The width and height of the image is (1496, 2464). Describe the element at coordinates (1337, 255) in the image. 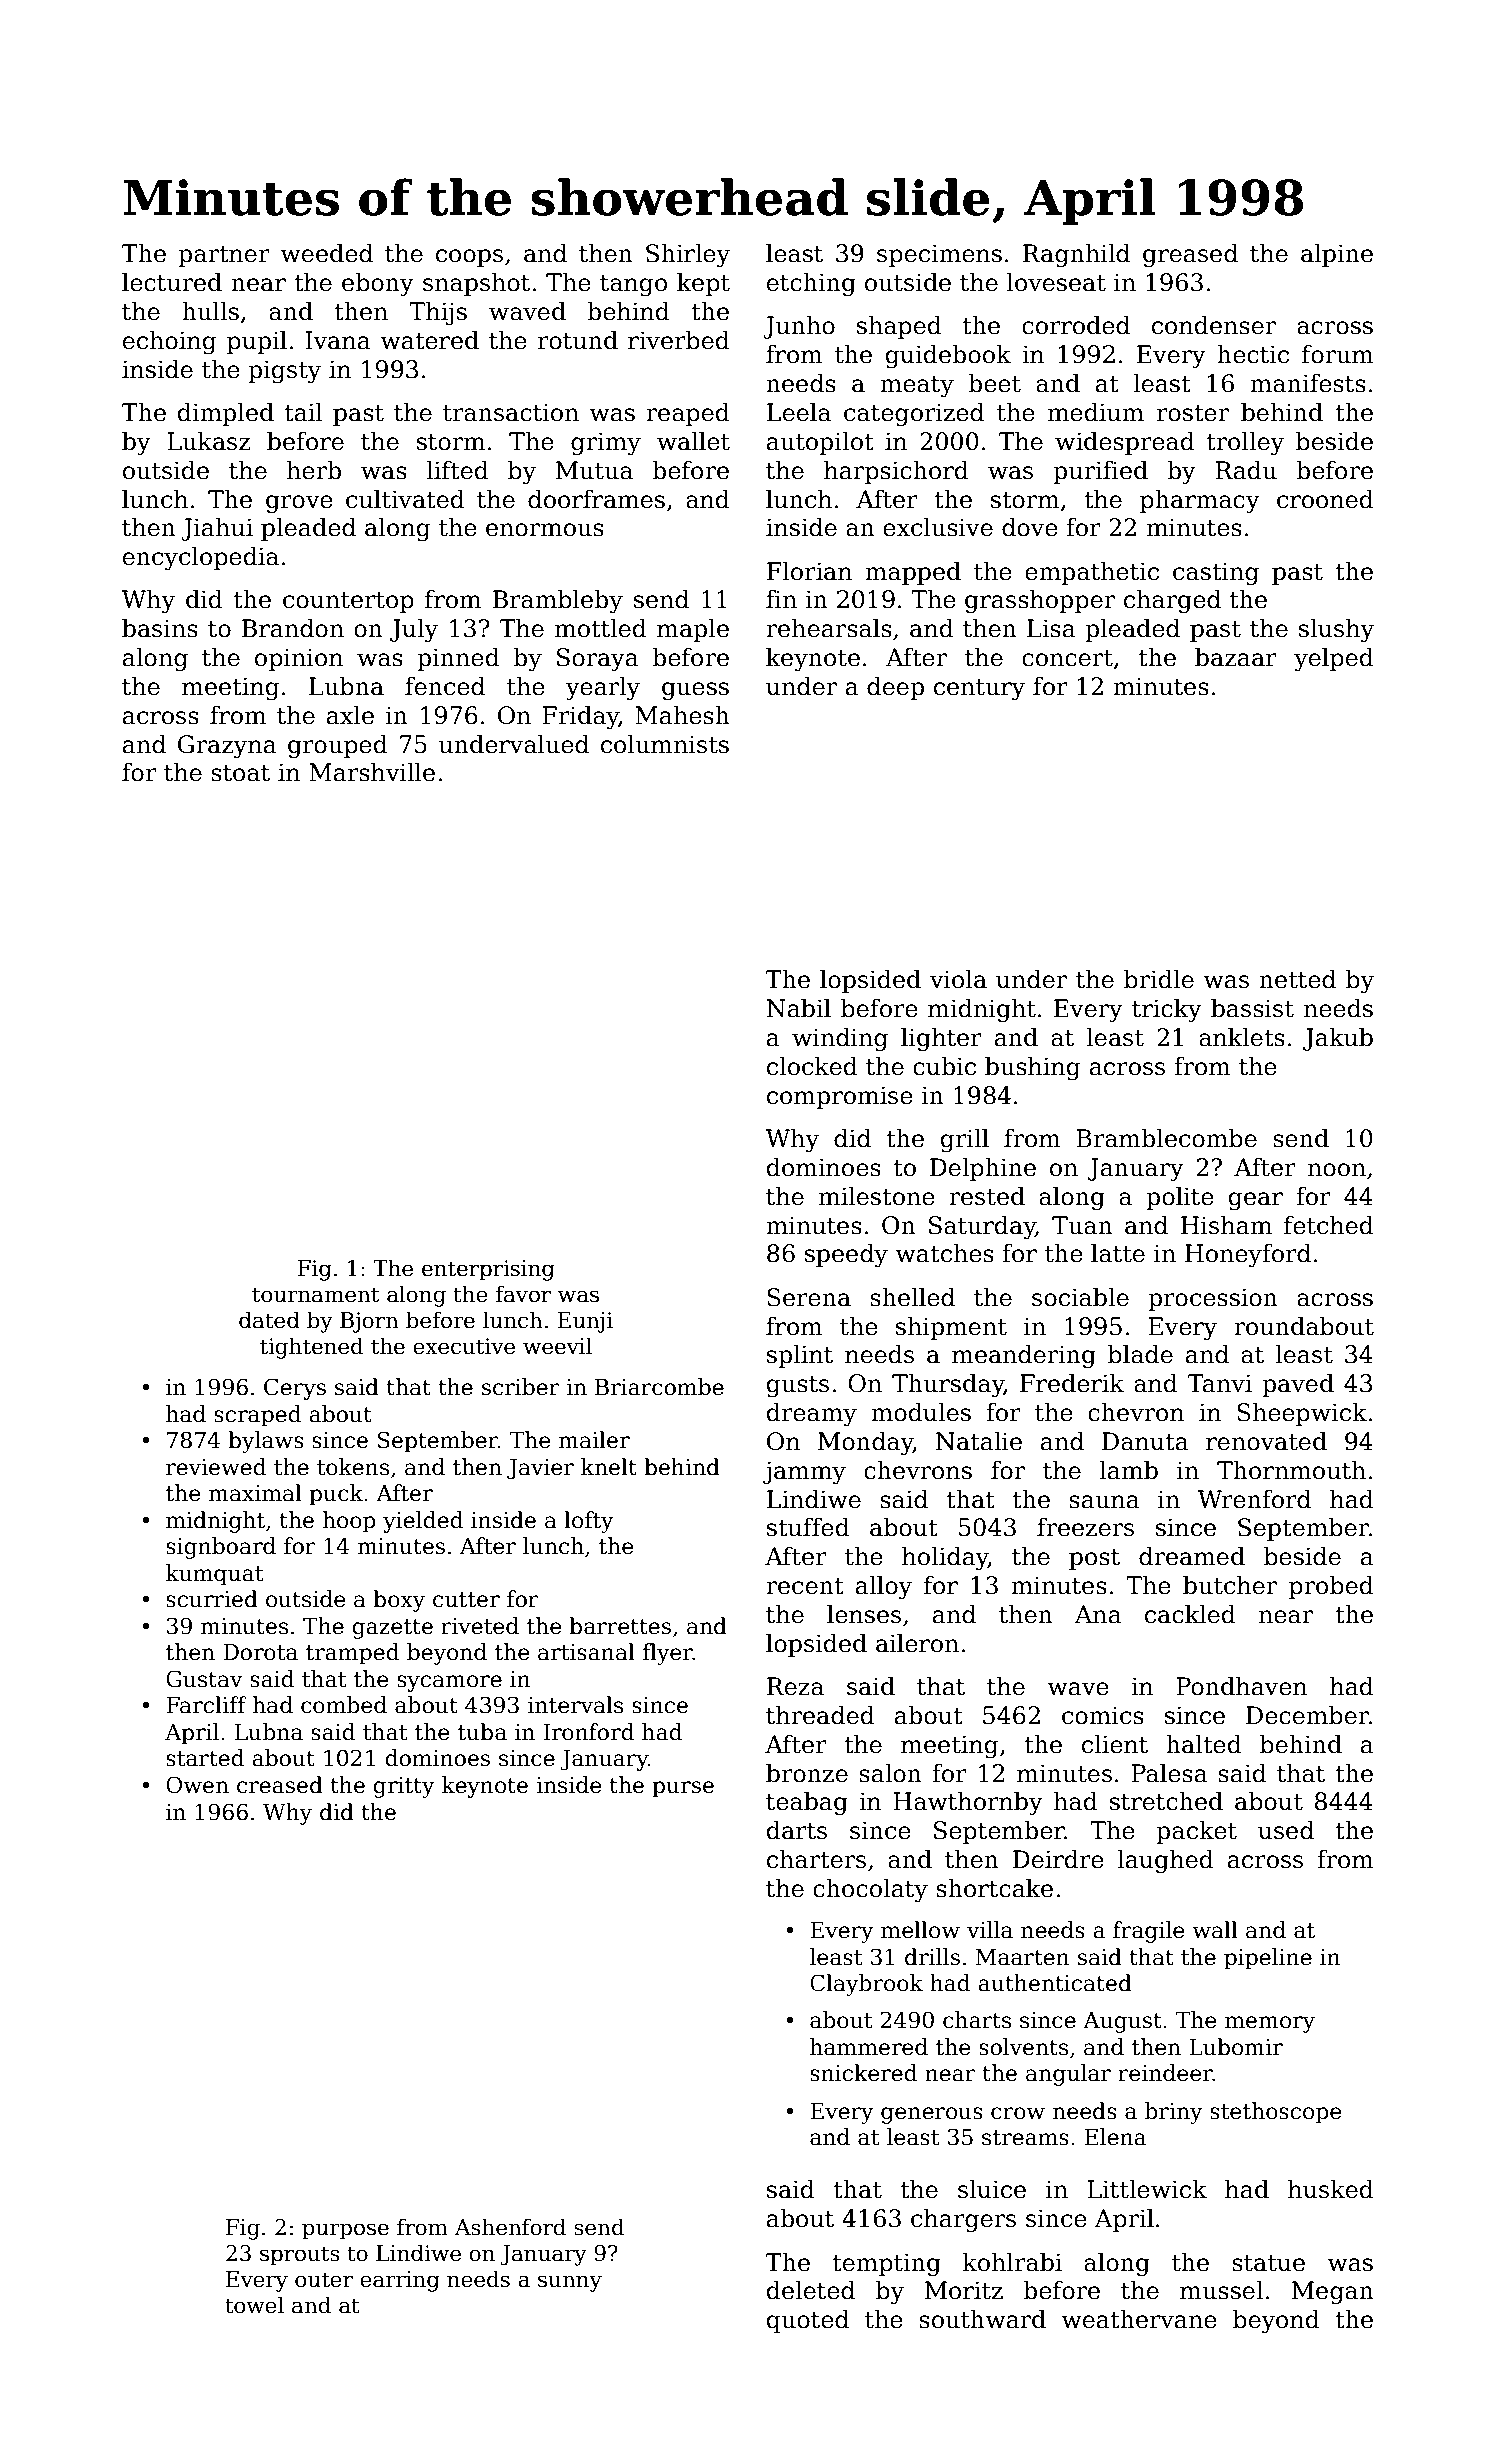

I see `alpine` at that location.
